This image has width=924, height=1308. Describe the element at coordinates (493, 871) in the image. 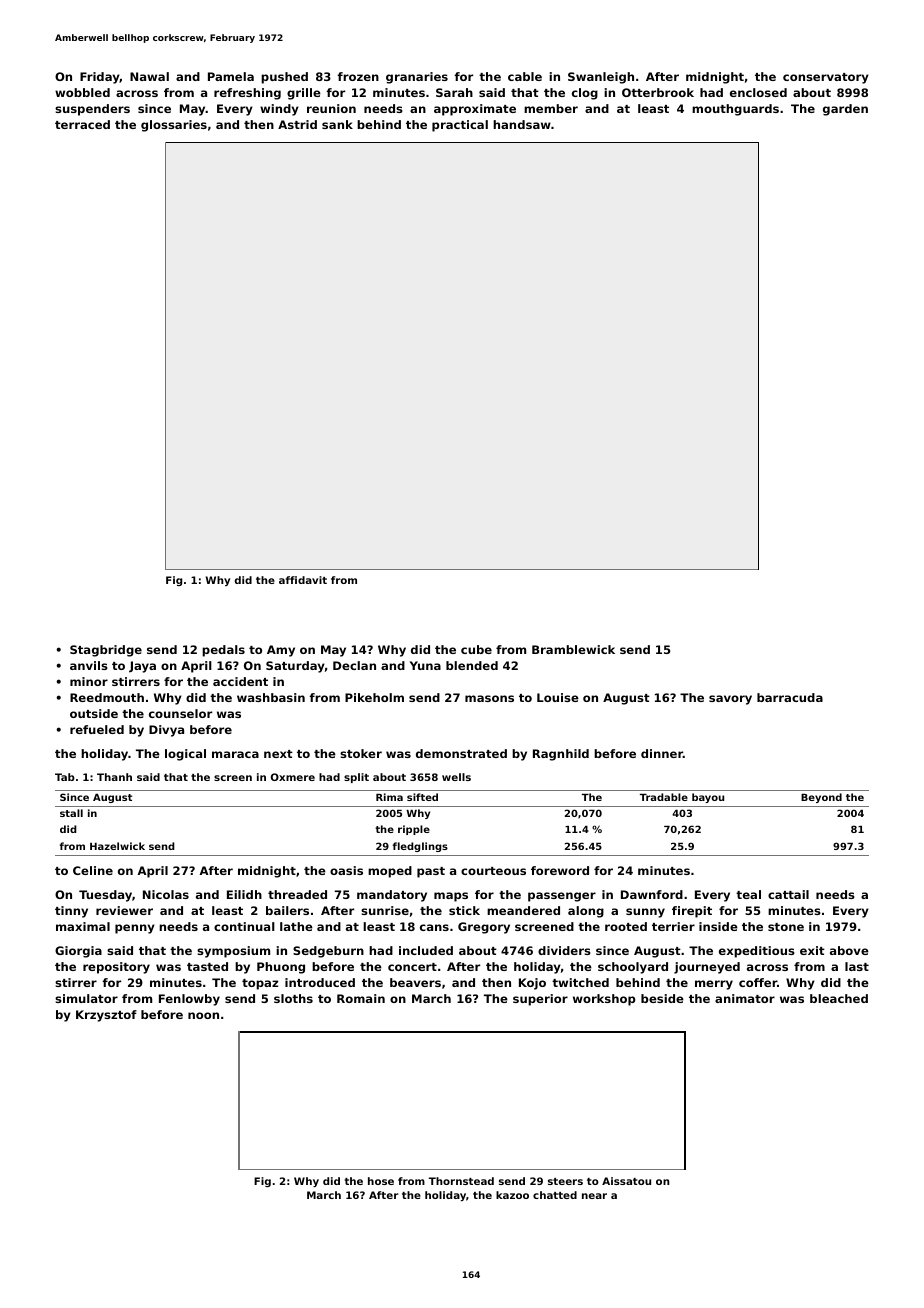

I see `courteous` at that location.
